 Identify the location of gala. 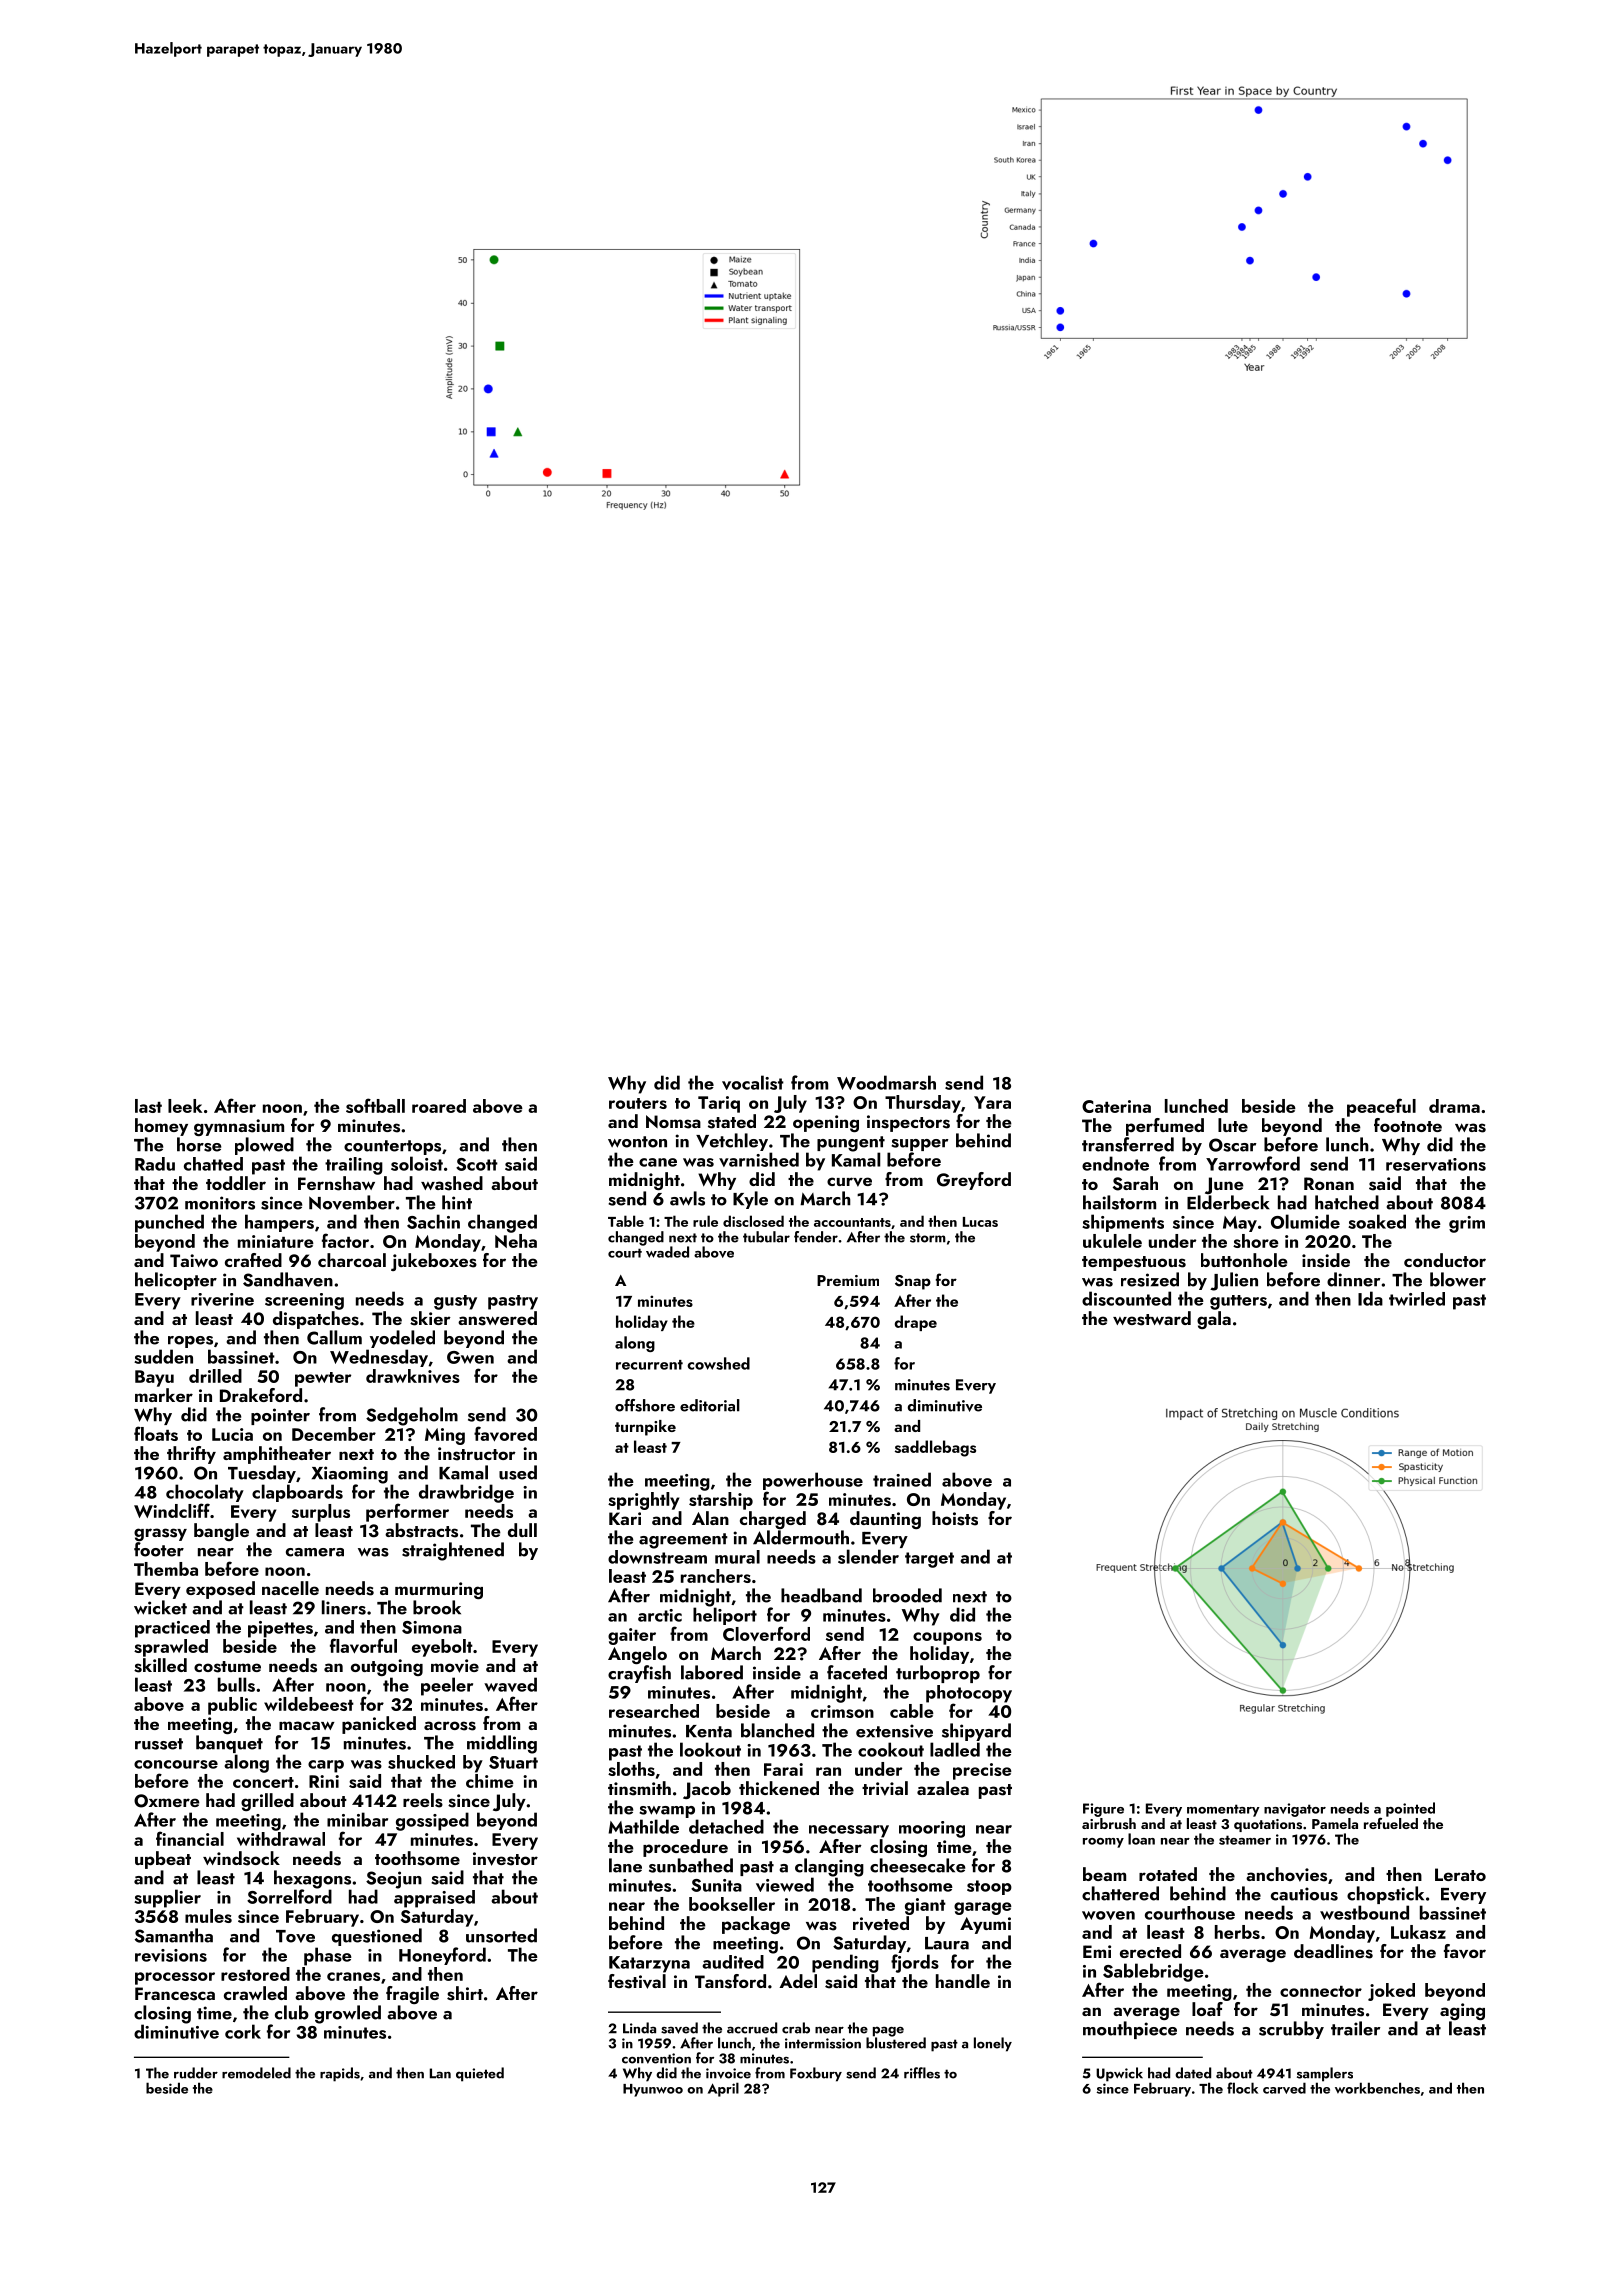
(1214, 1320).
